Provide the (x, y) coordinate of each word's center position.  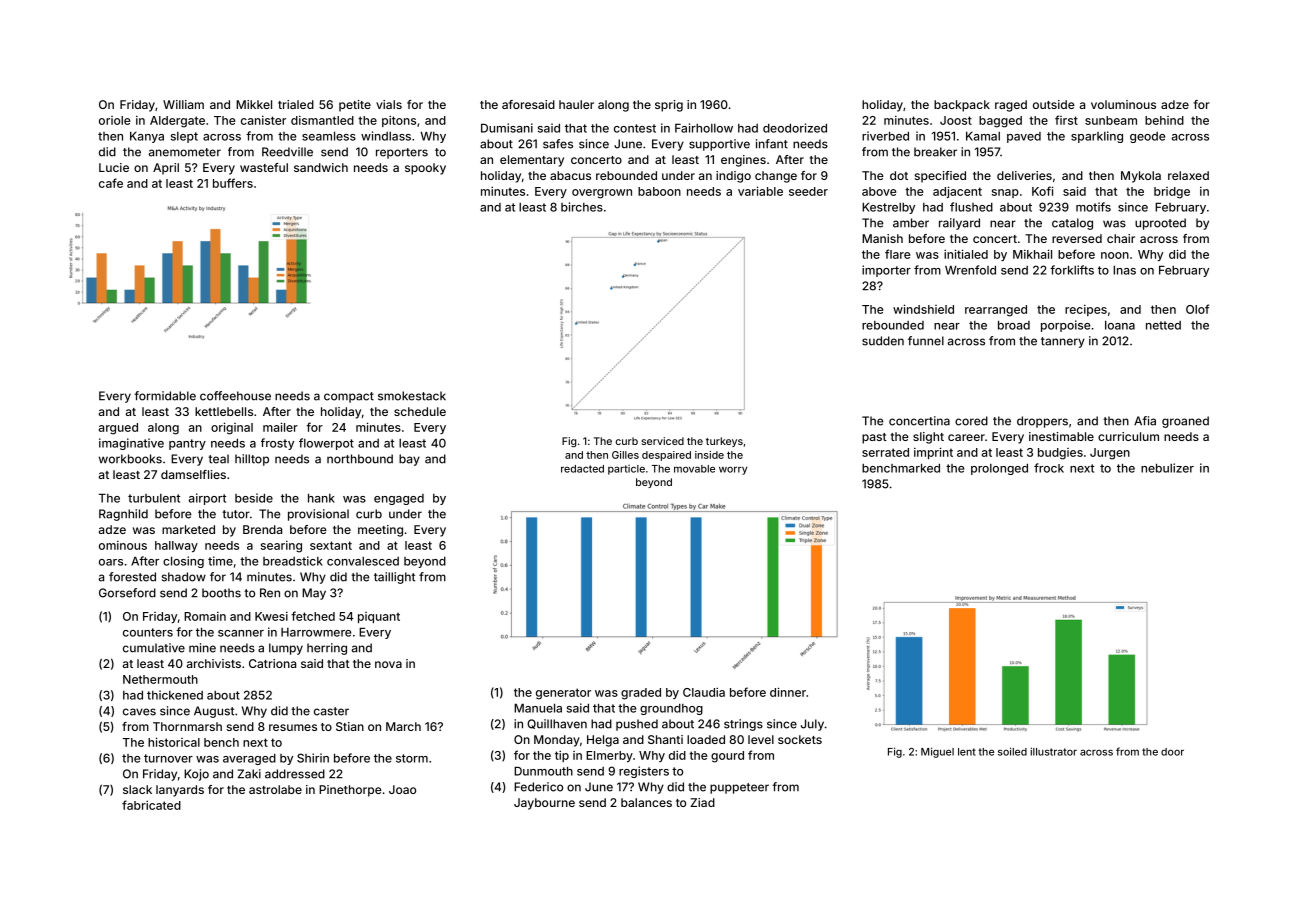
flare (897, 254)
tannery (1063, 342)
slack (137, 789)
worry (733, 470)
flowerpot (326, 444)
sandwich (321, 167)
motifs (1093, 207)
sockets (800, 739)
